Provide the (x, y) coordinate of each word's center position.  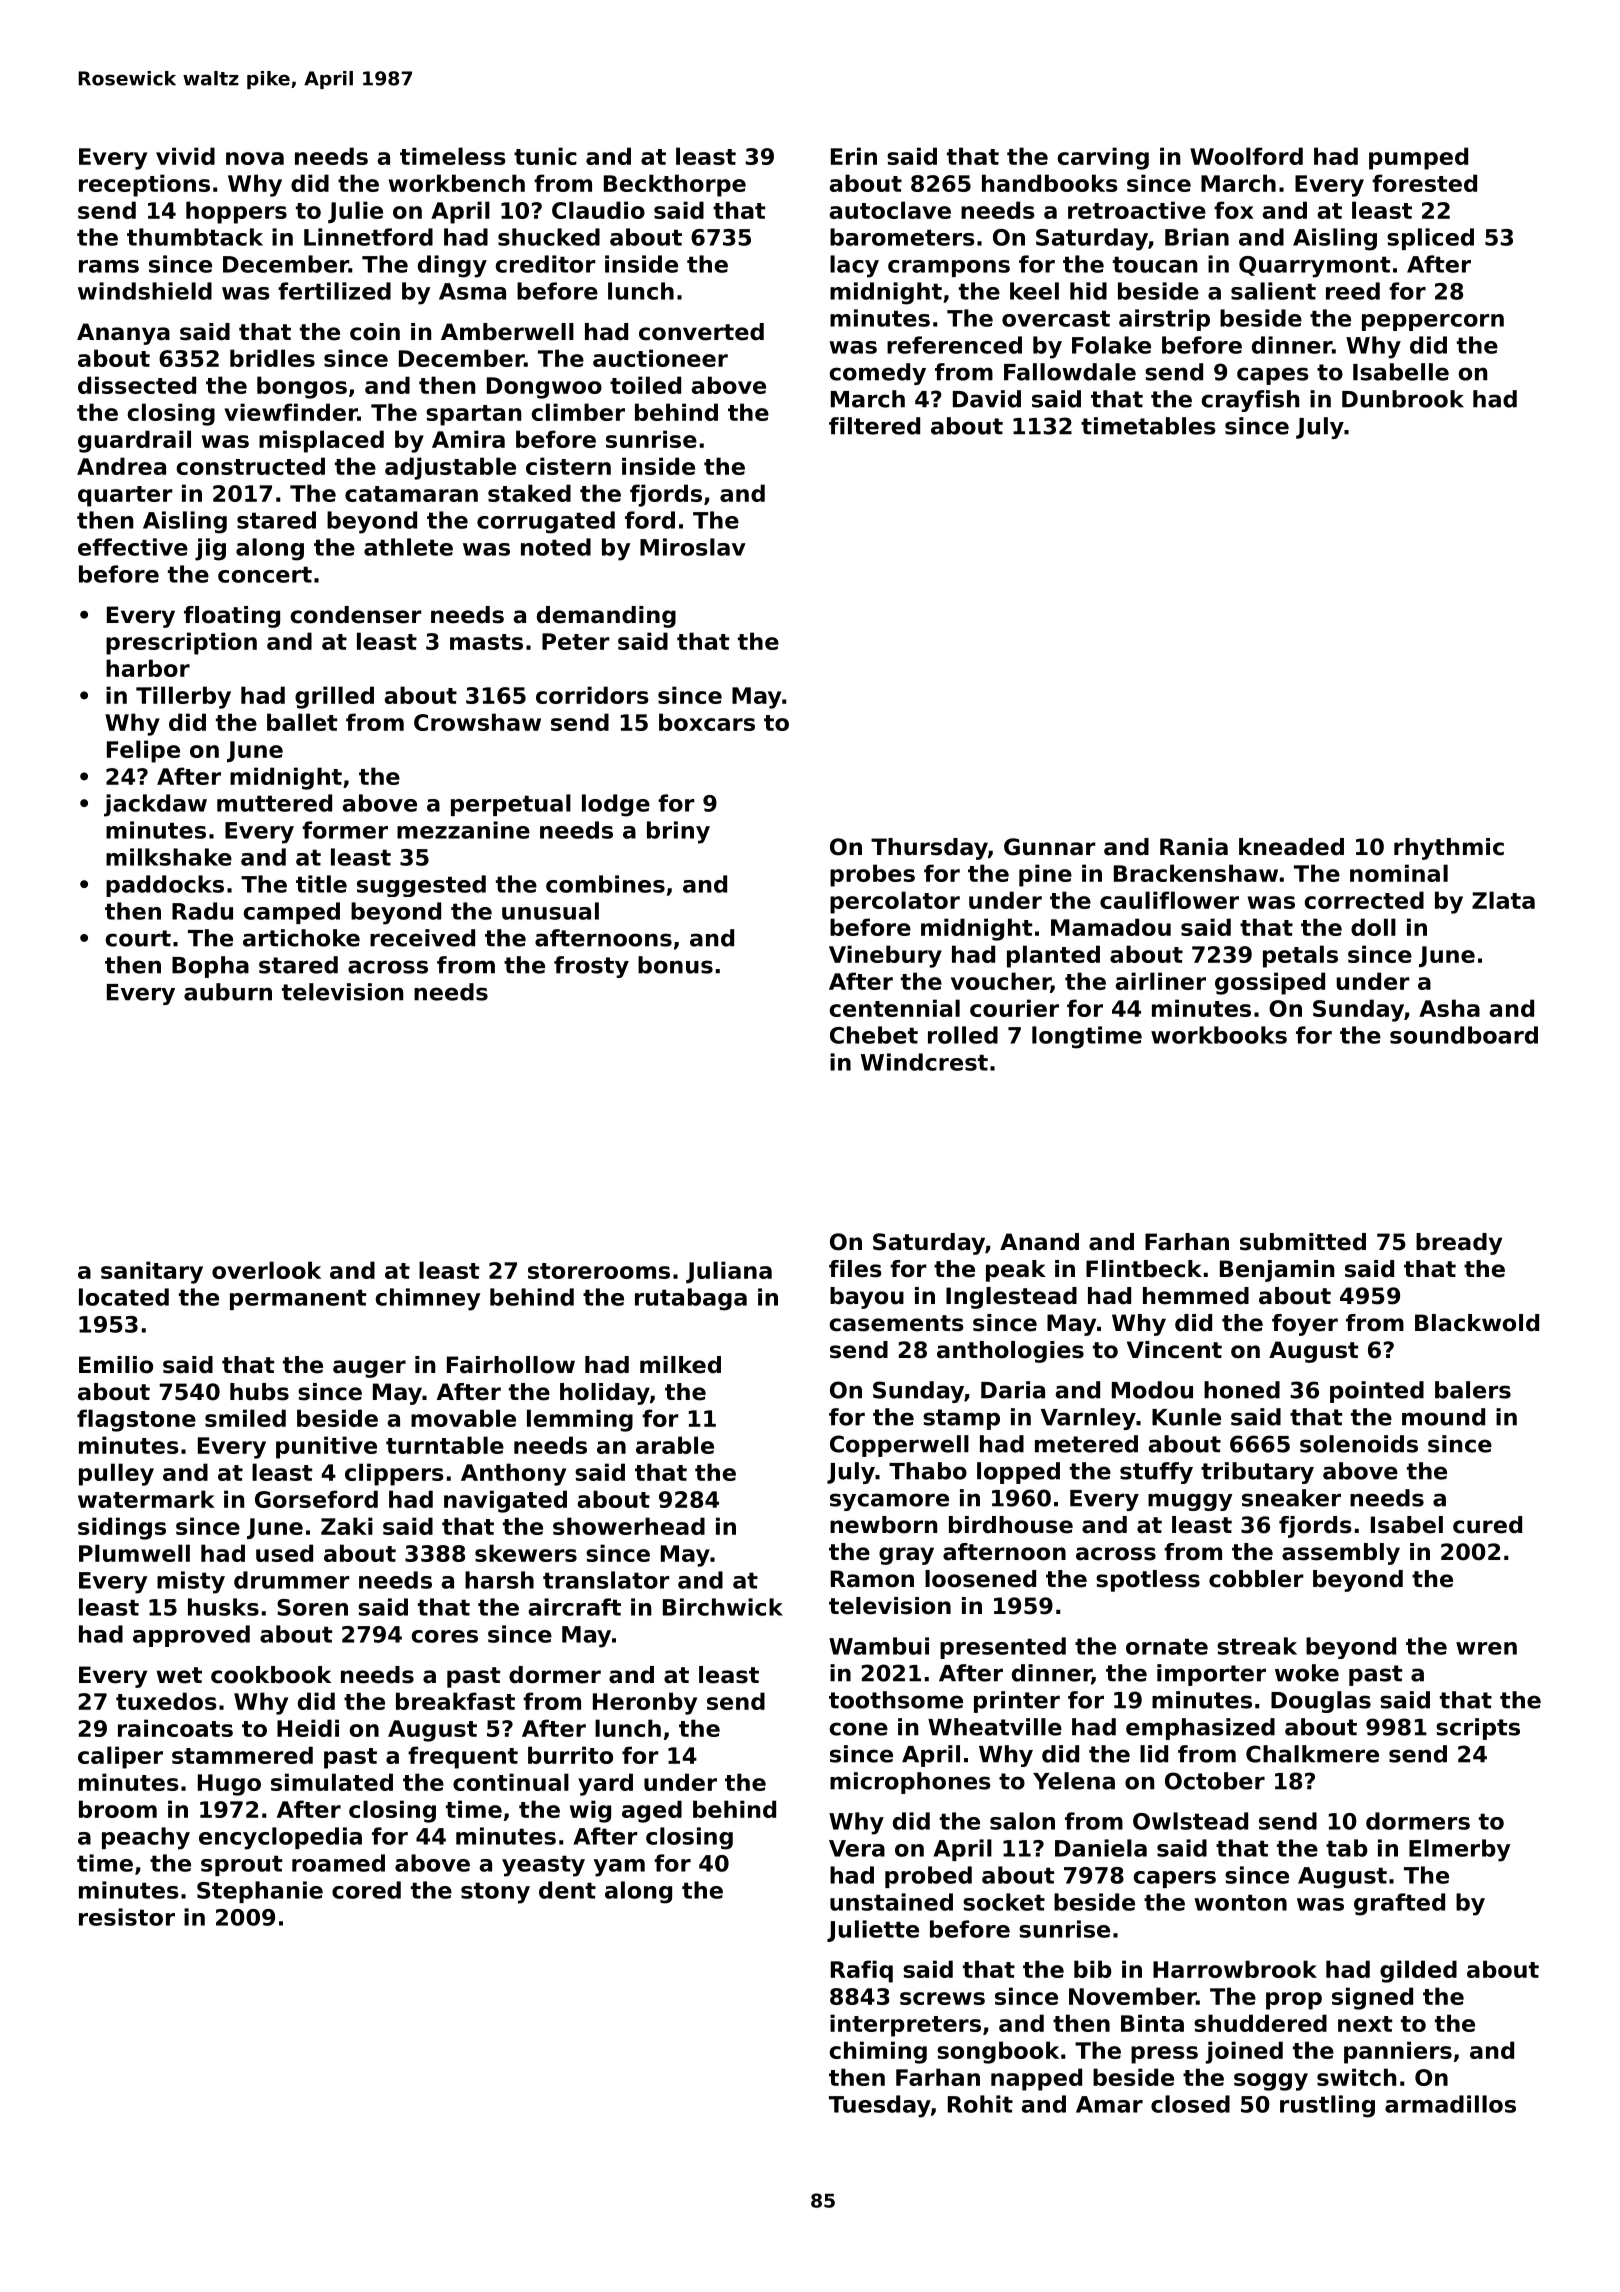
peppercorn (1433, 322)
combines (605, 884)
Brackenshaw (1196, 873)
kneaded (1291, 847)
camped (291, 913)
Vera (857, 1848)
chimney (428, 1299)
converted (701, 332)
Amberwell (507, 332)
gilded (1418, 1971)
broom (118, 1809)
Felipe (143, 751)
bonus (675, 965)
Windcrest (924, 1062)
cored (366, 1890)
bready (1459, 1244)
